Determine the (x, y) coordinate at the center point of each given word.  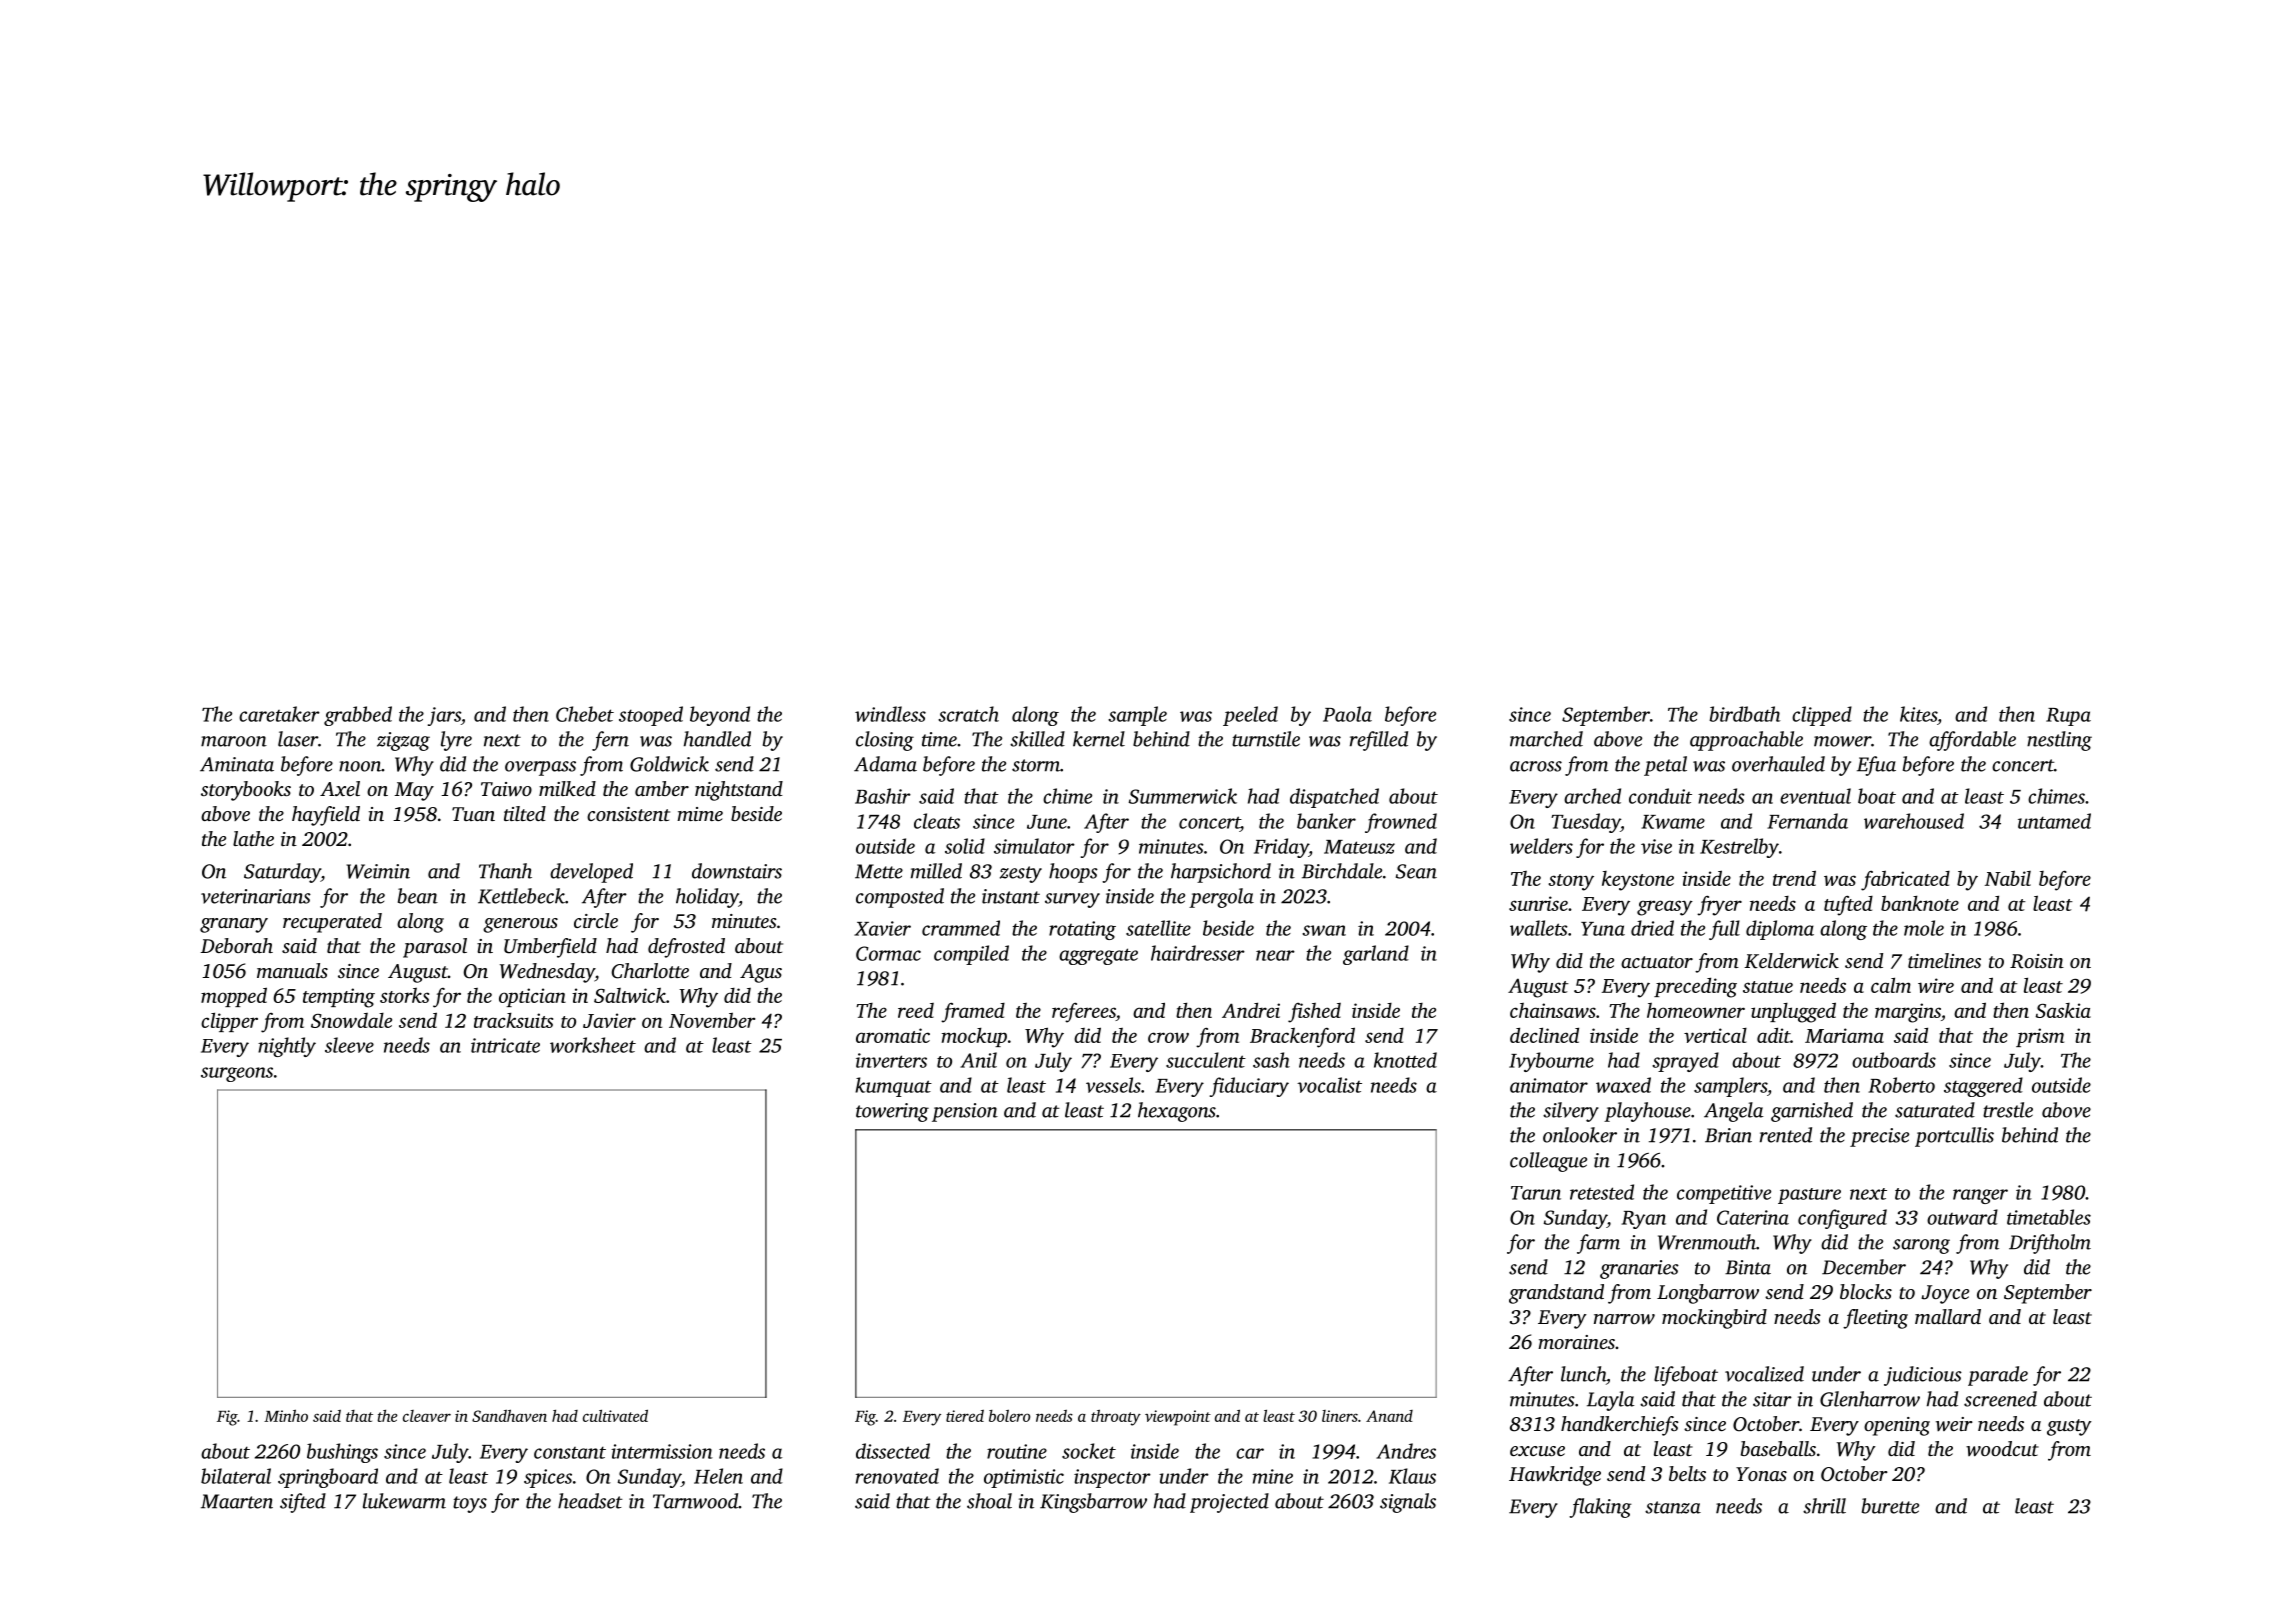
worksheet (593, 1045)
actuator (1657, 962)
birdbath (1745, 714)
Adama (885, 764)
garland (1376, 955)
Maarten (237, 1501)
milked (567, 788)
